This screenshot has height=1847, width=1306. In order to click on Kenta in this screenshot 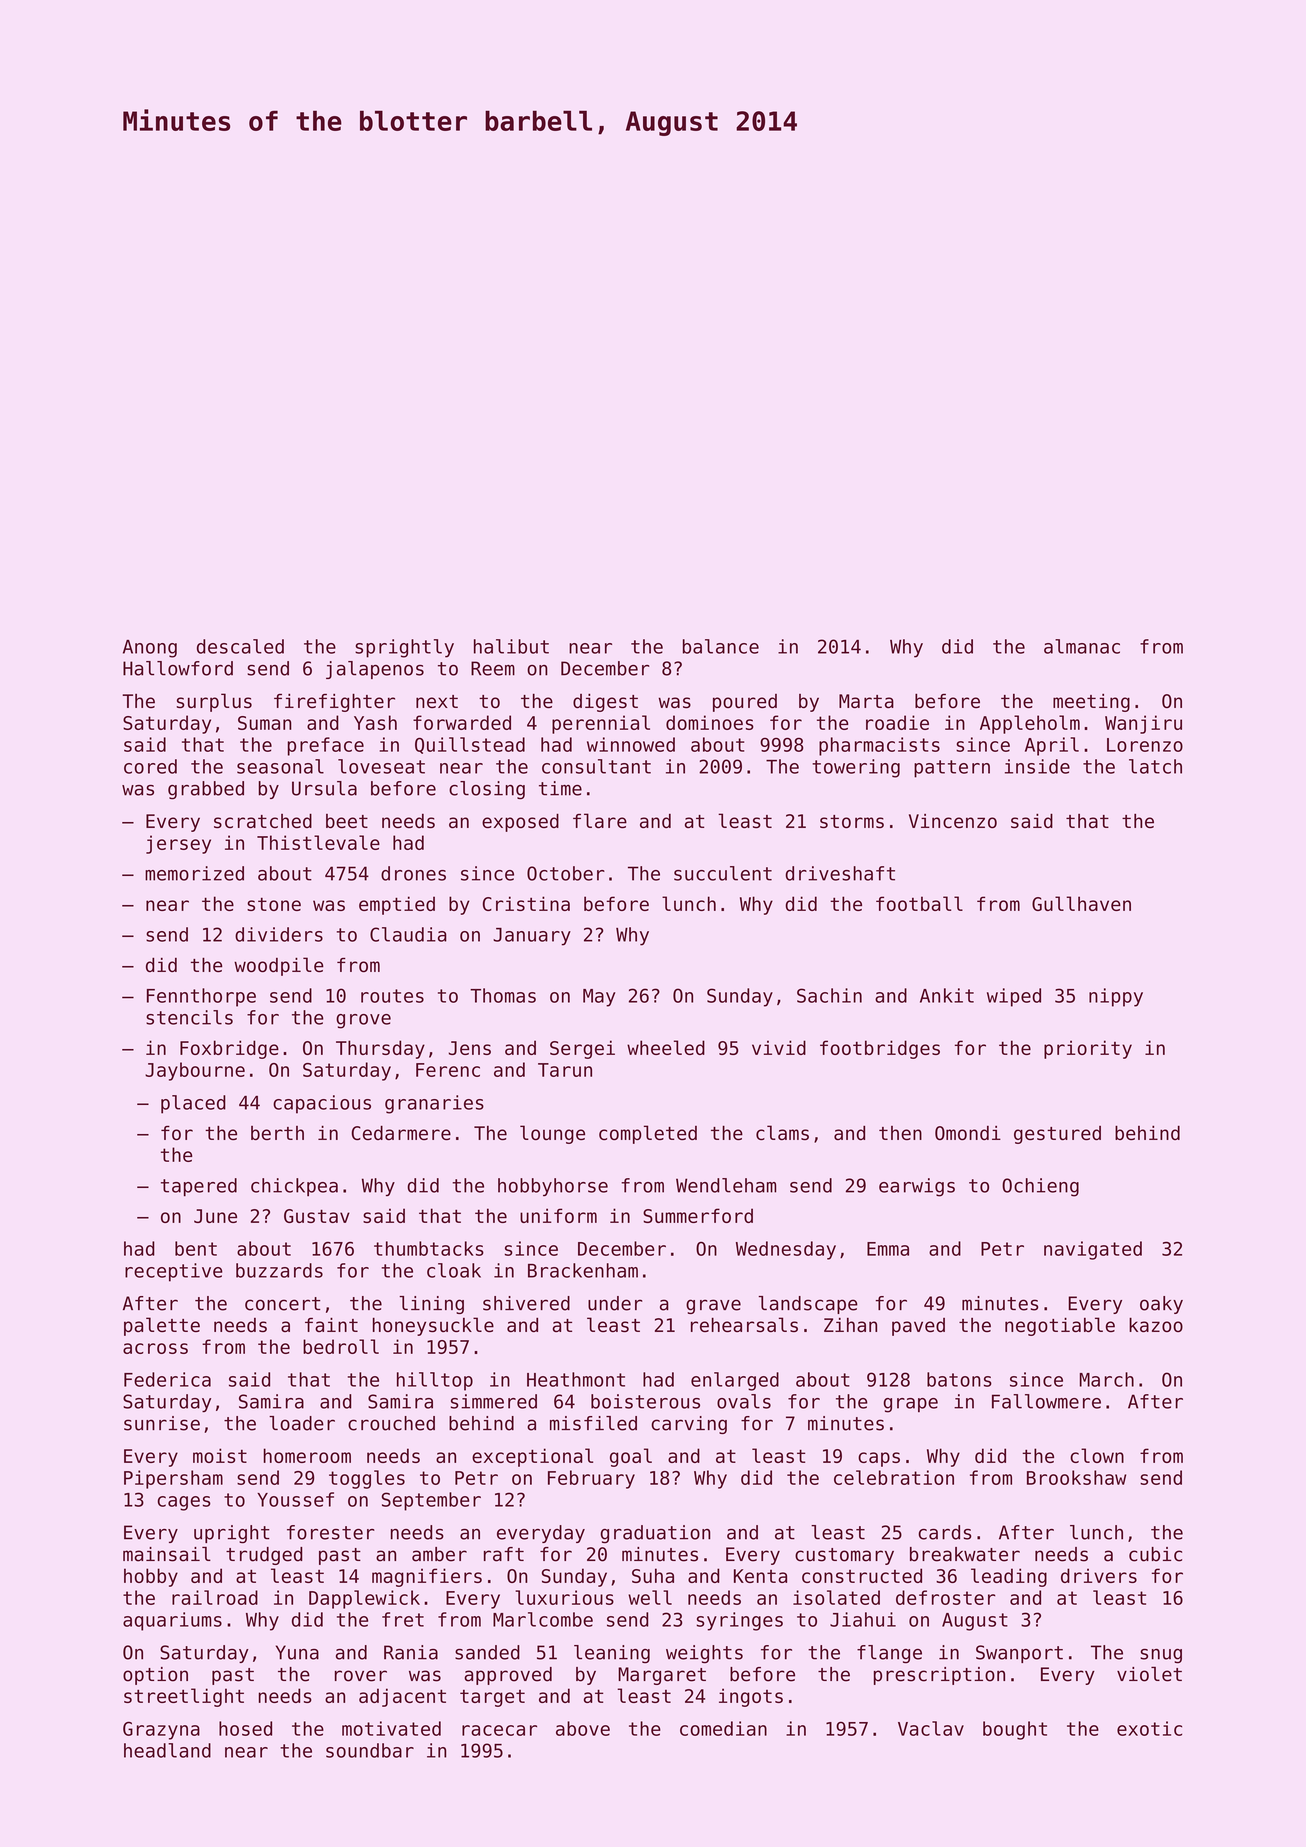, I will do `click(760, 1576)`.
